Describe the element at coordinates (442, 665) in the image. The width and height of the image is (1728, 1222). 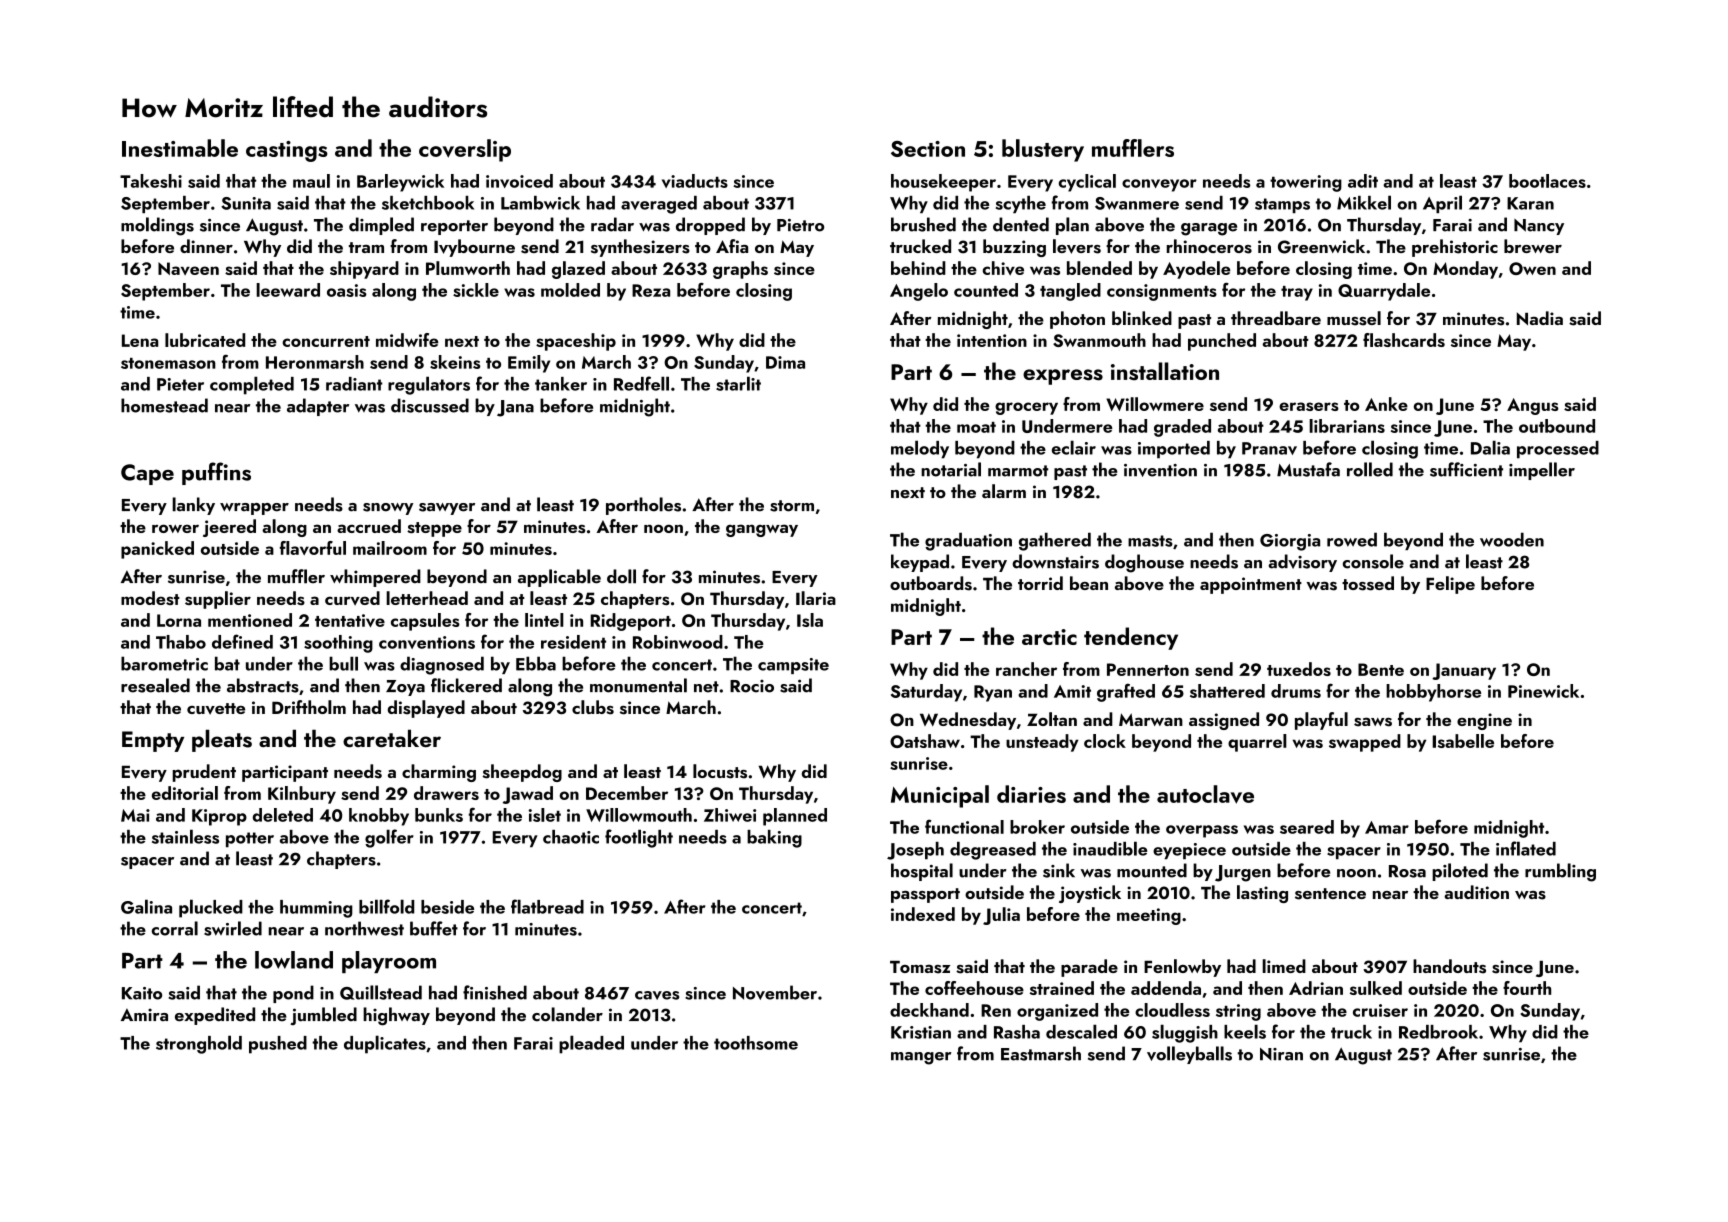
I see `diagnosed` at that location.
